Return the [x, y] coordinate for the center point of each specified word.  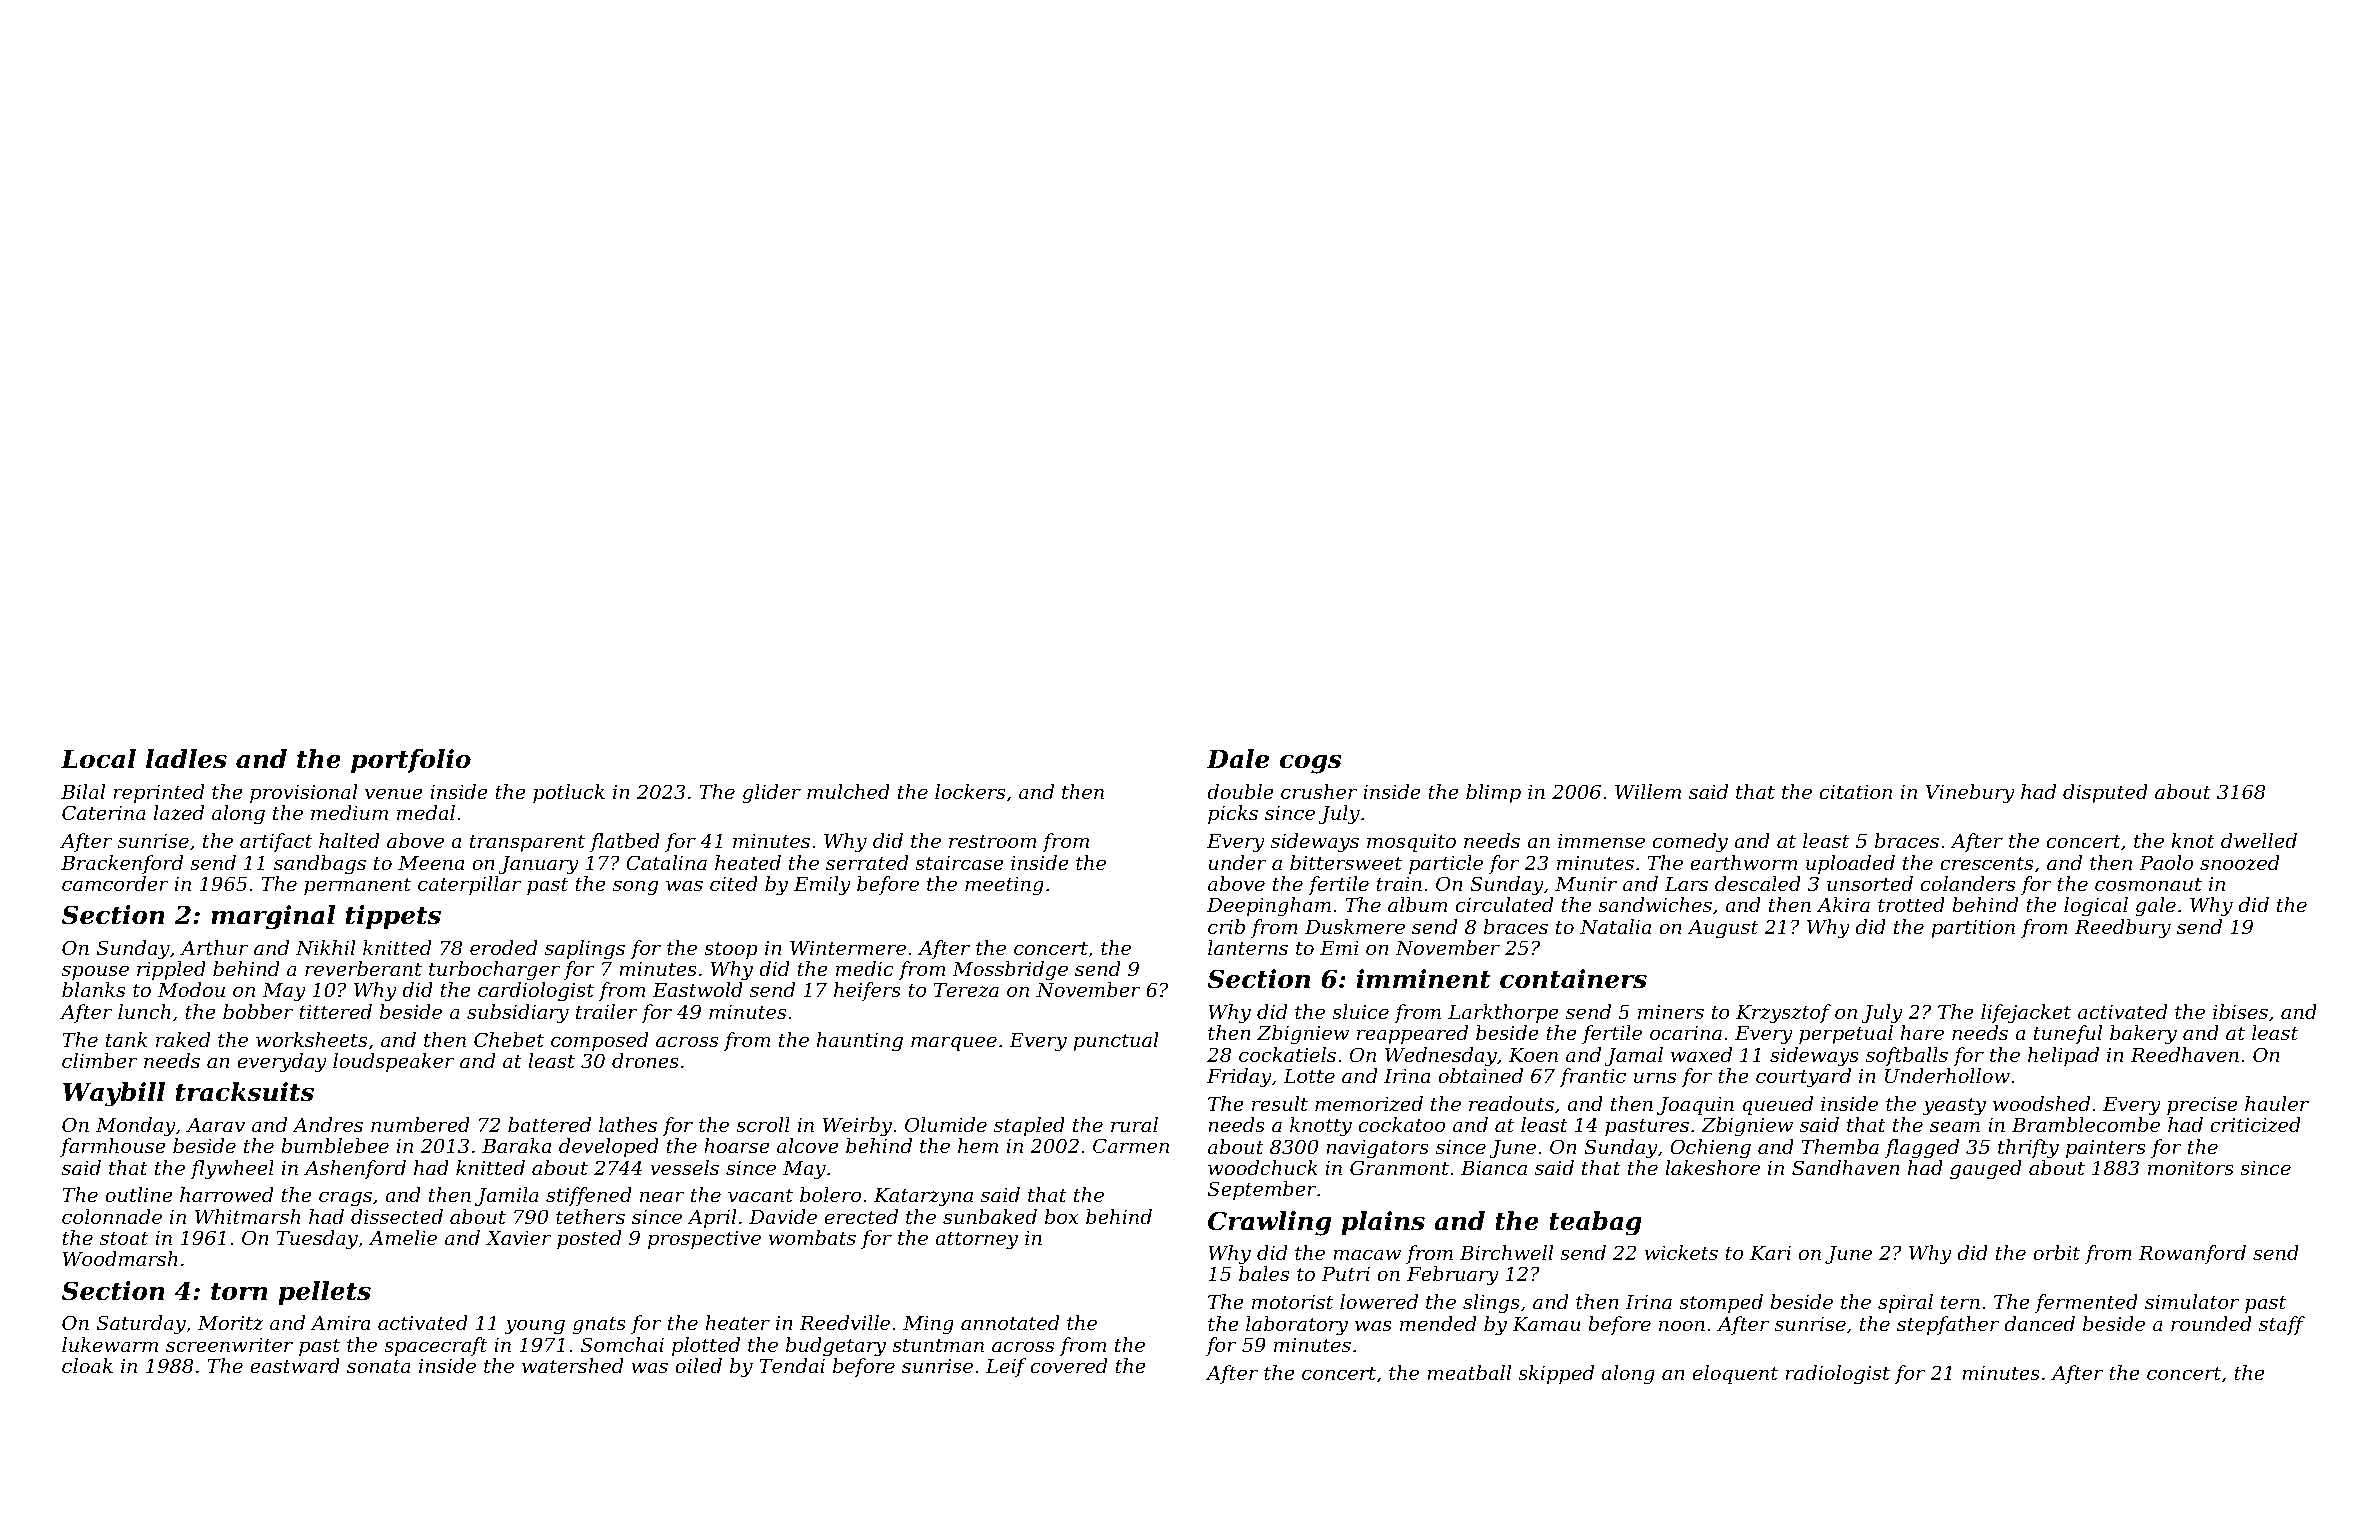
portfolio [411, 761]
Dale [1238, 759]
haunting [860, 1042]
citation [1856, 791]
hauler [2277, 1103]
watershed [573, 1365]
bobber [258, 1011]
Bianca [1494, 1168]
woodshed [2041, 1103]
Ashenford [355, 1169]
